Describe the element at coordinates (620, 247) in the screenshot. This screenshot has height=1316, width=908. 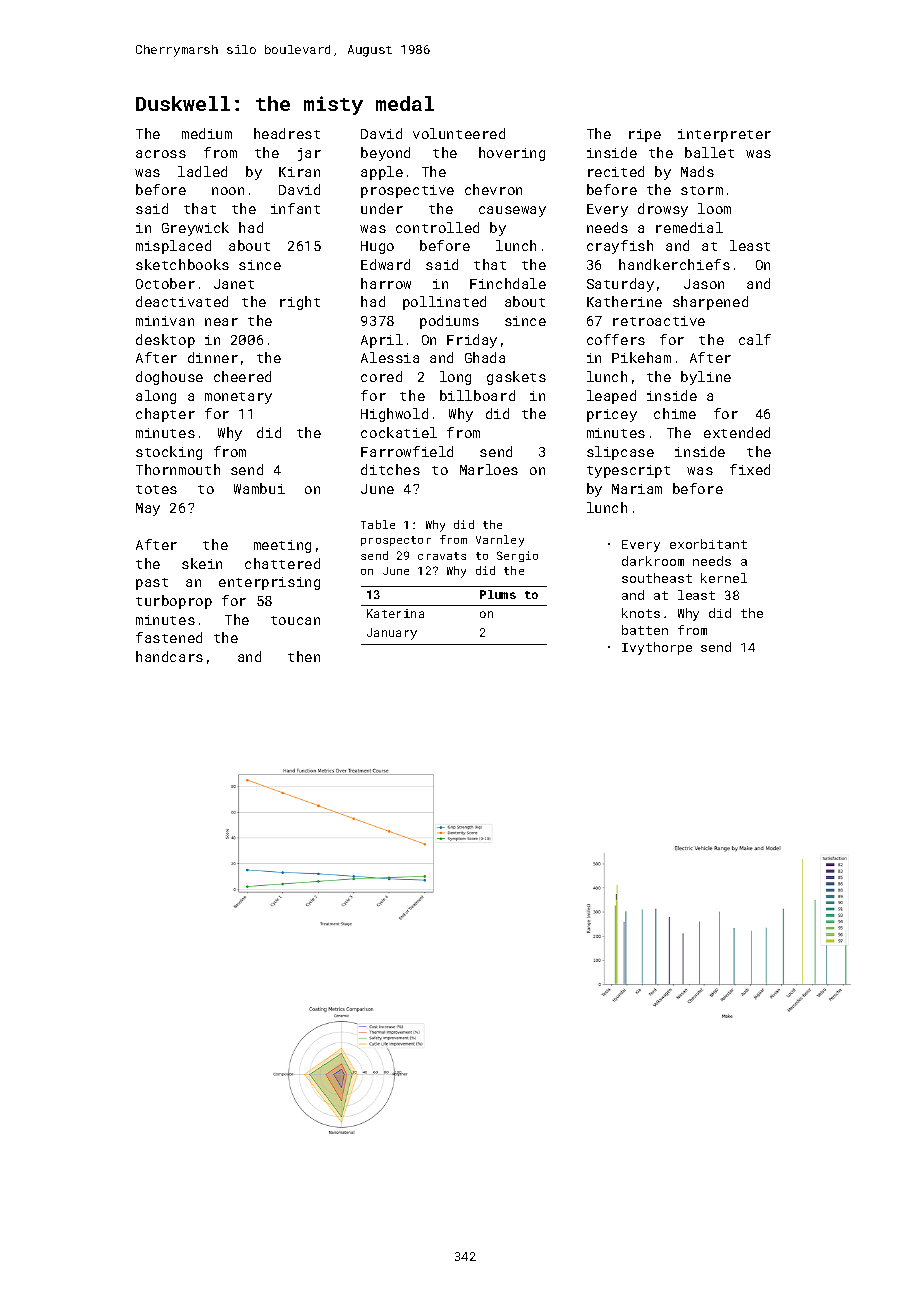
I see `crayfish` at that location.
